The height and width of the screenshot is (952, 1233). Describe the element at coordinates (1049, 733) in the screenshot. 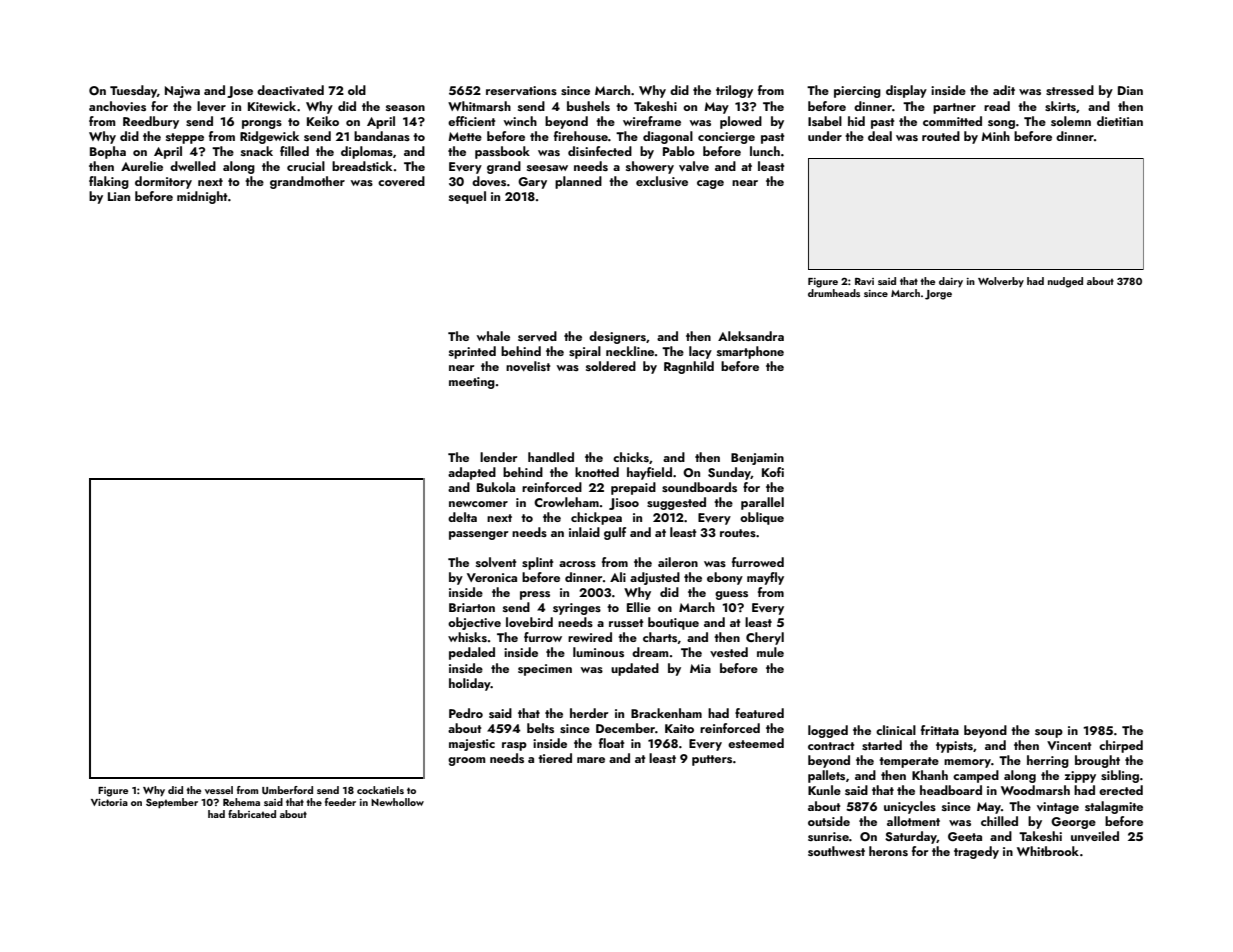

I see `soup` at that location.
